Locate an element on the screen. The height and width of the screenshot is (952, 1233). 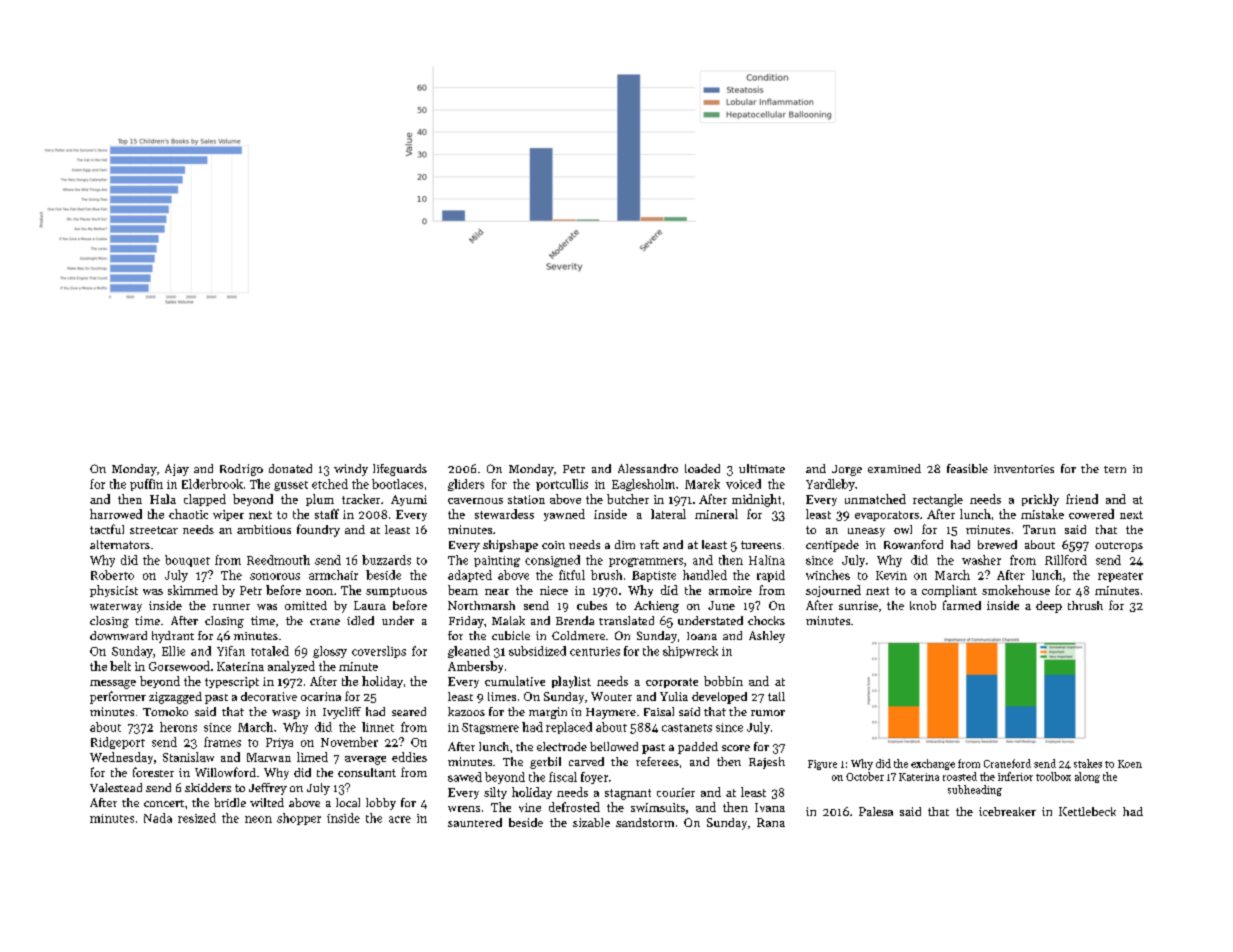
chocks is located at coordinates (766, 620).
